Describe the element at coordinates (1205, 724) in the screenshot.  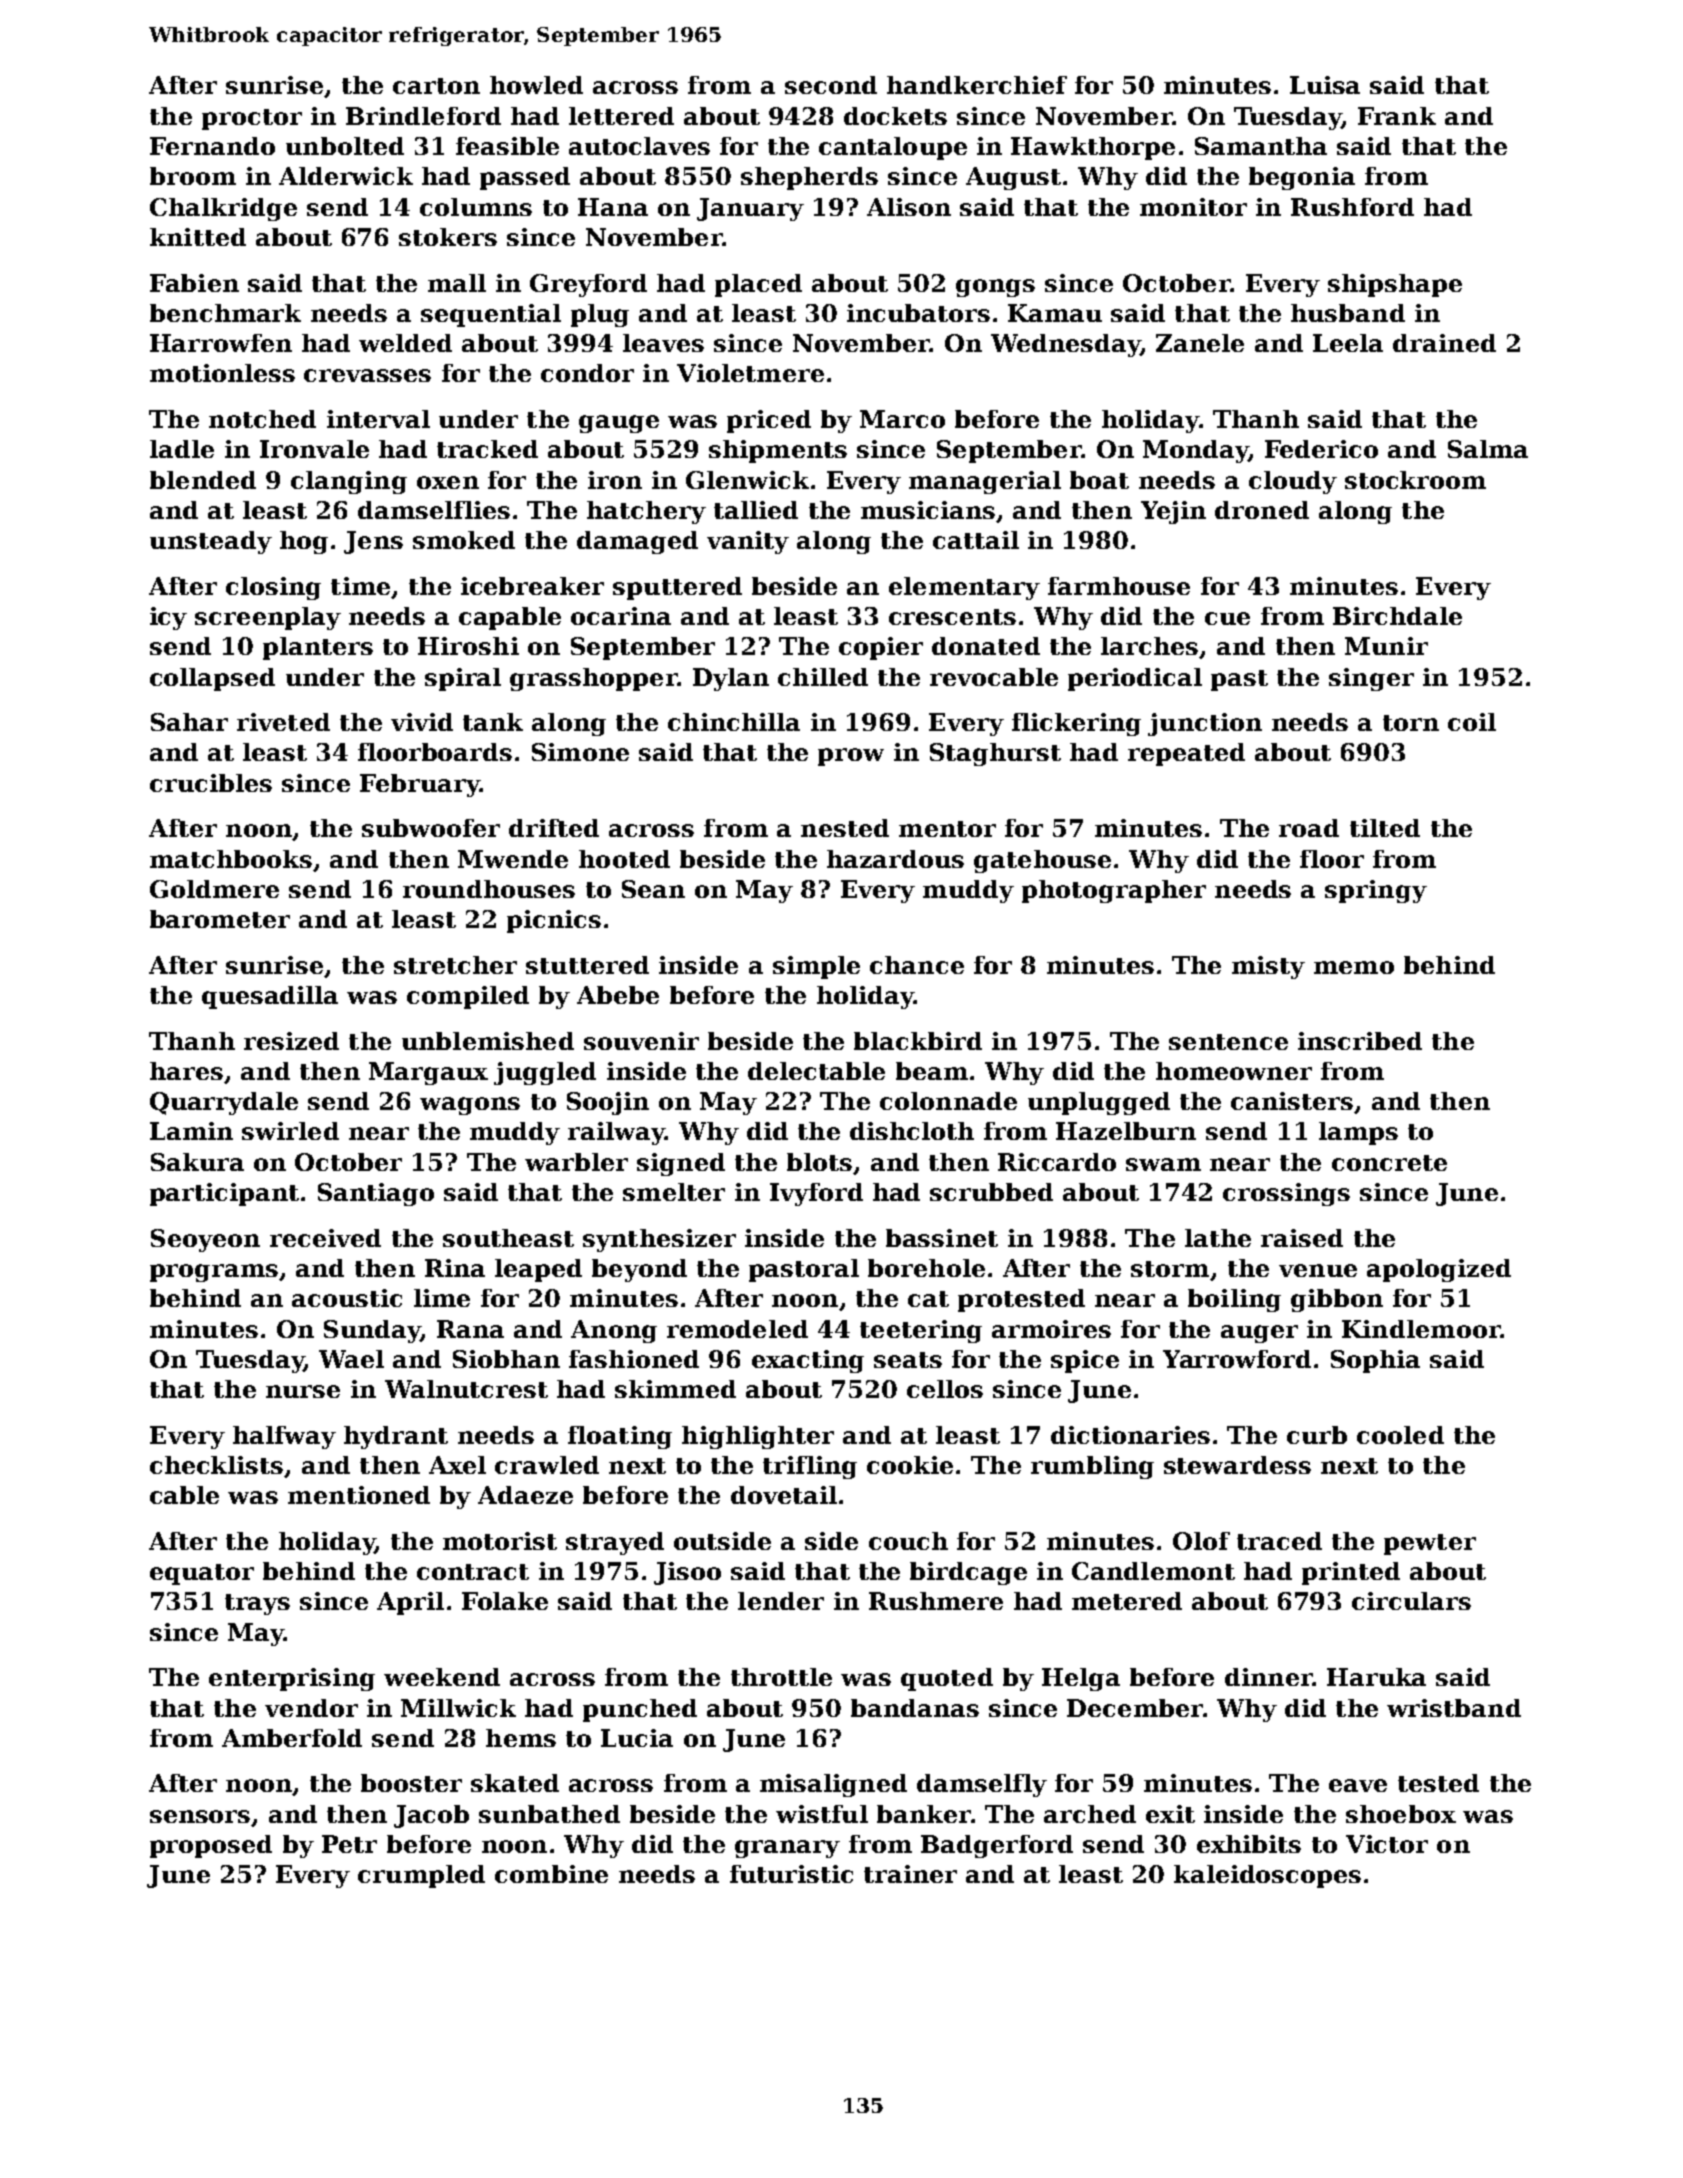
I see `junction` at that location.
